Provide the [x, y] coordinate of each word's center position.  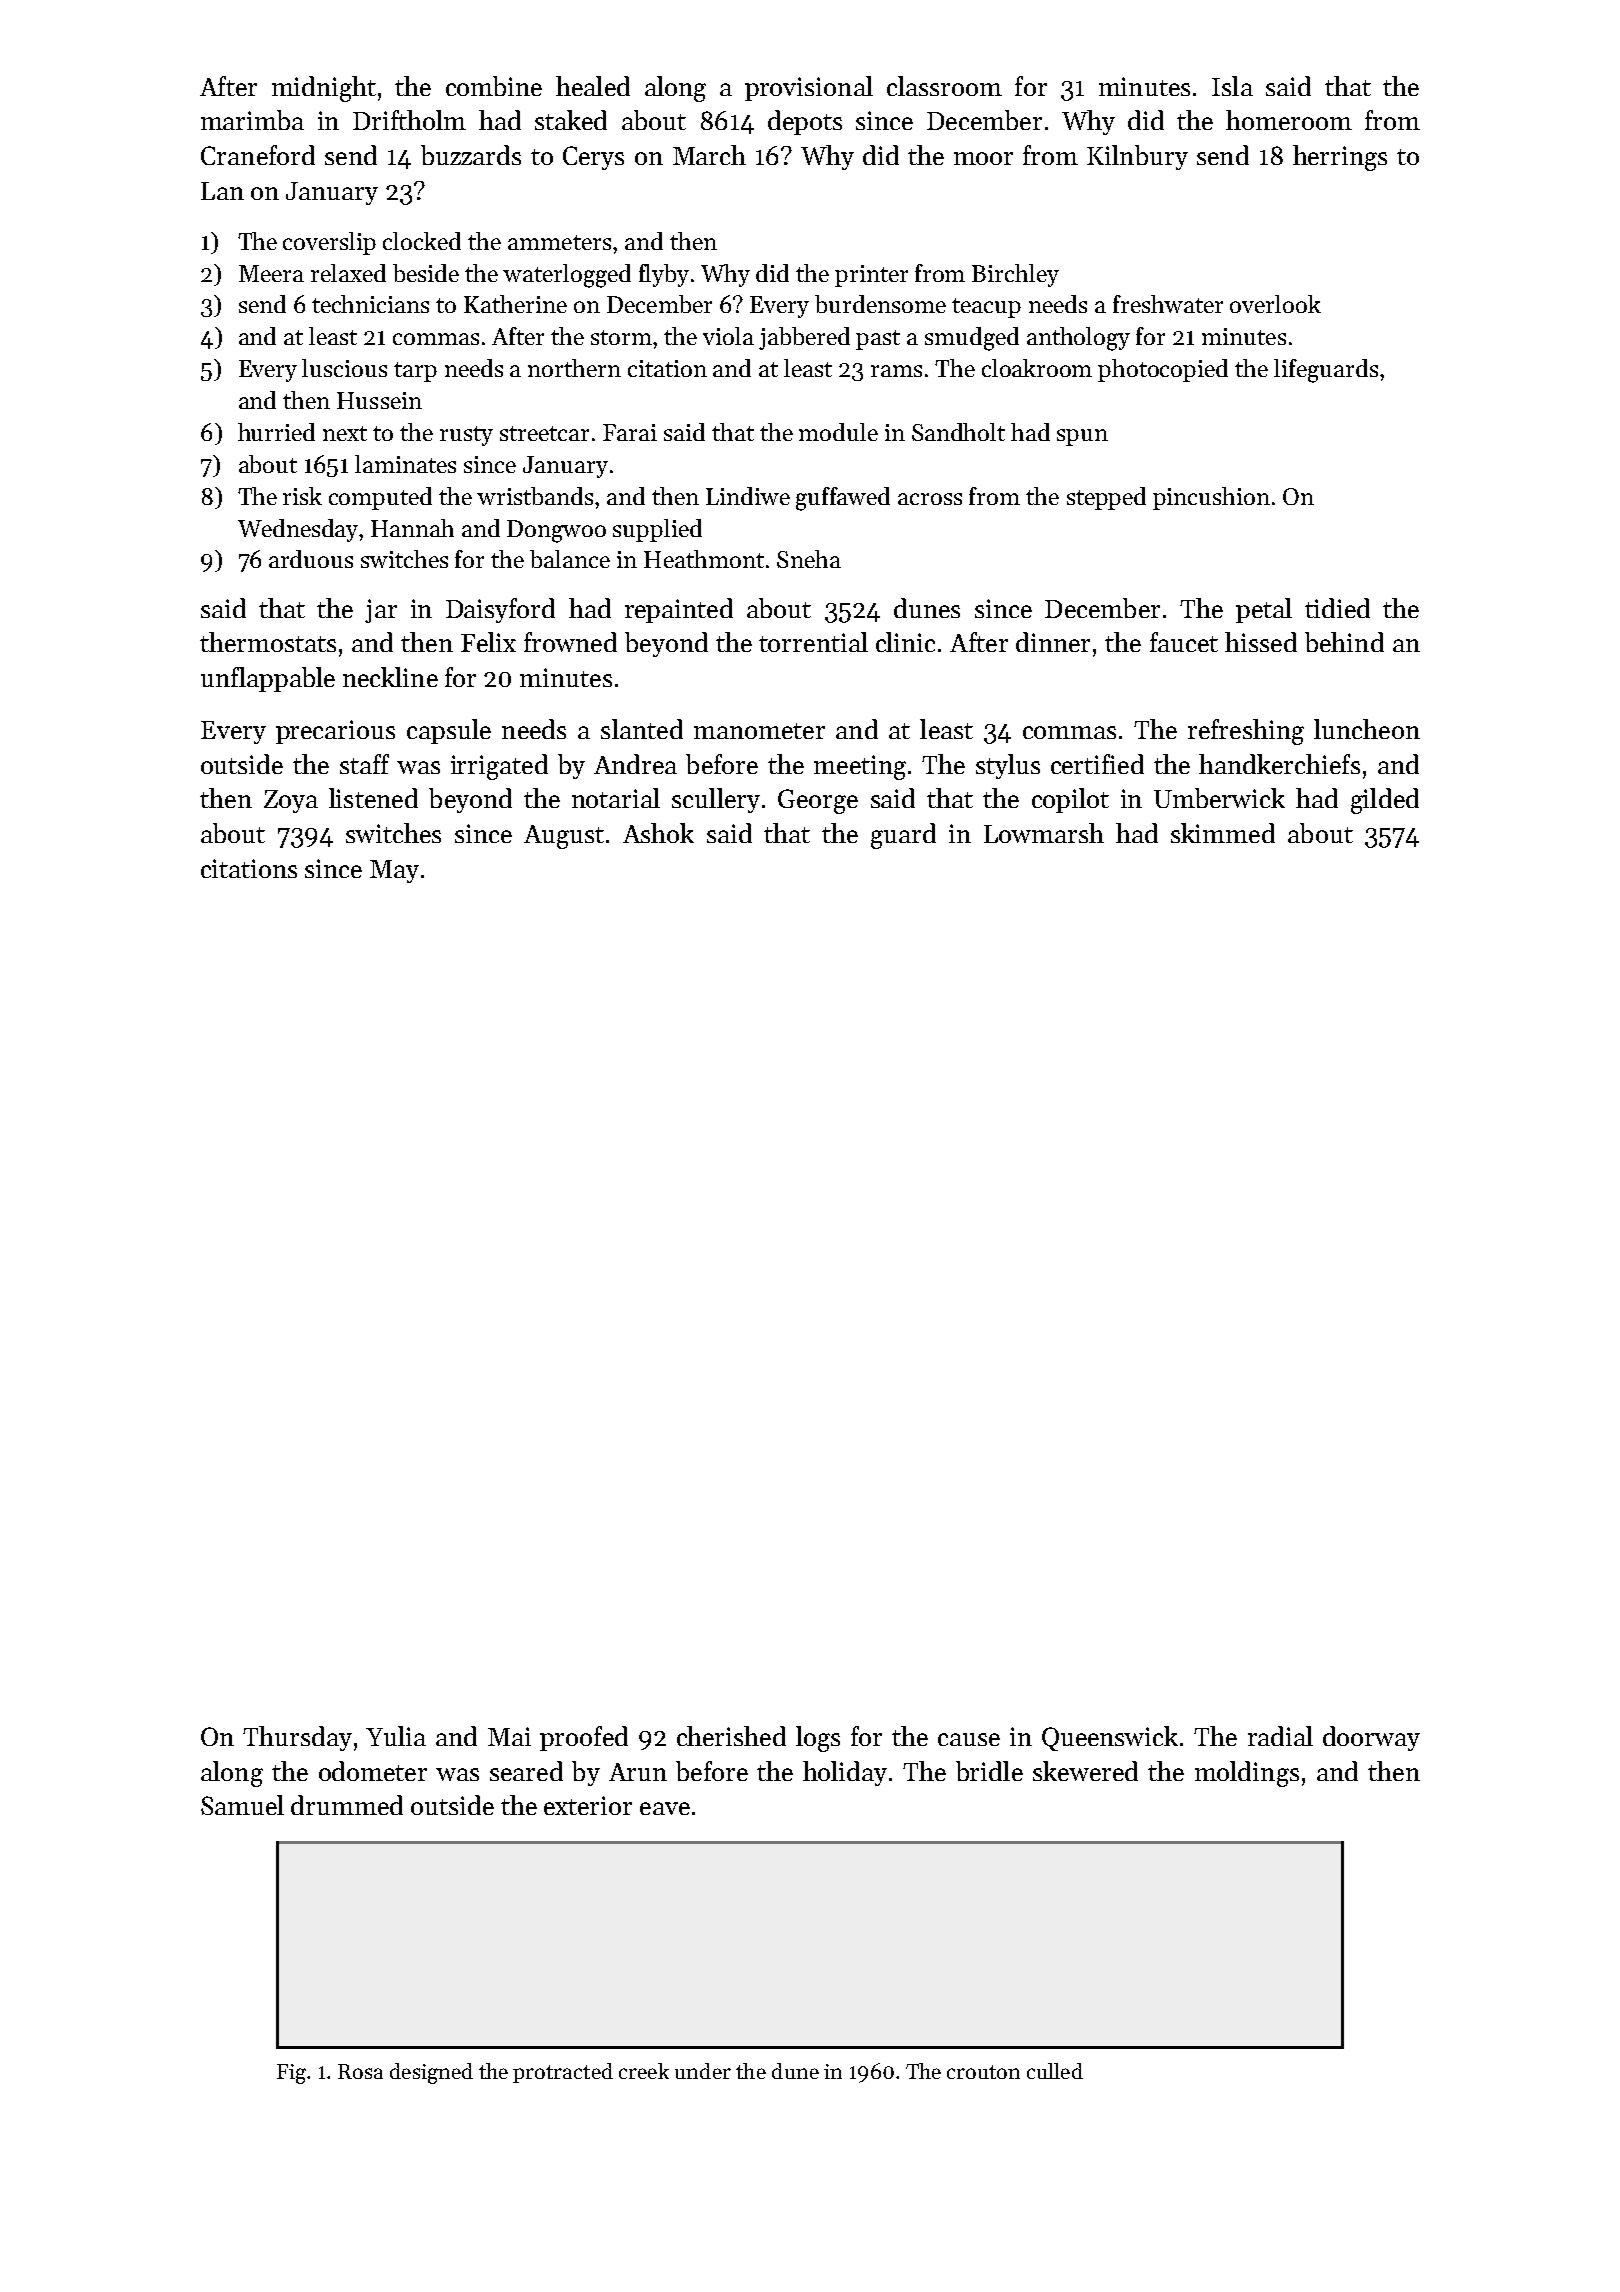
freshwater [1168, 304]
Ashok [658, 833]
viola [728, 336]
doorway [1371, 1738]
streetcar [544, 433]
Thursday [297, 1738]
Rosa [360, 2071]
